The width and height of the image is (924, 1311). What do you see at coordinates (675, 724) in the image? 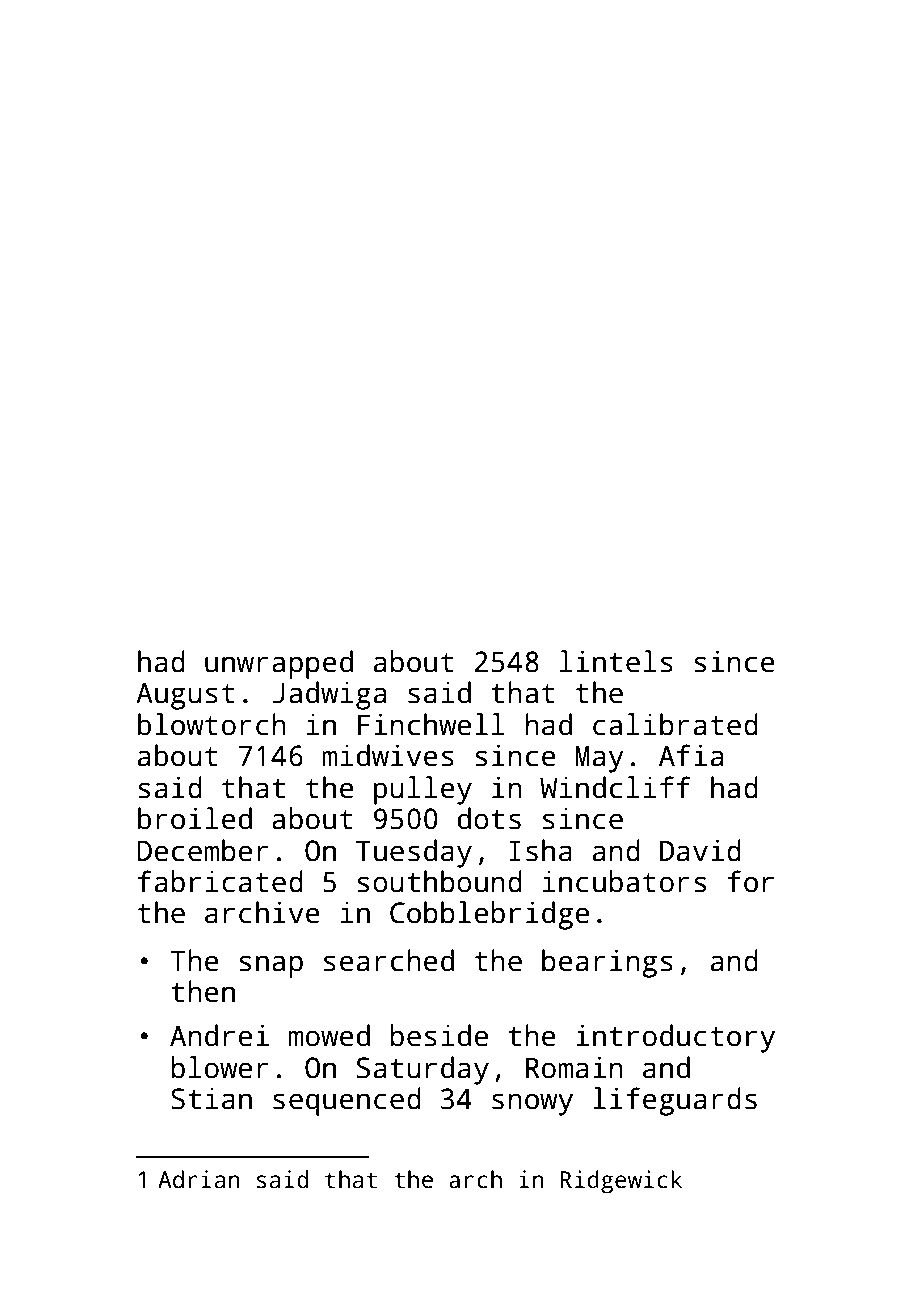
I see `calibrated` at bounding box center [675, 724].
